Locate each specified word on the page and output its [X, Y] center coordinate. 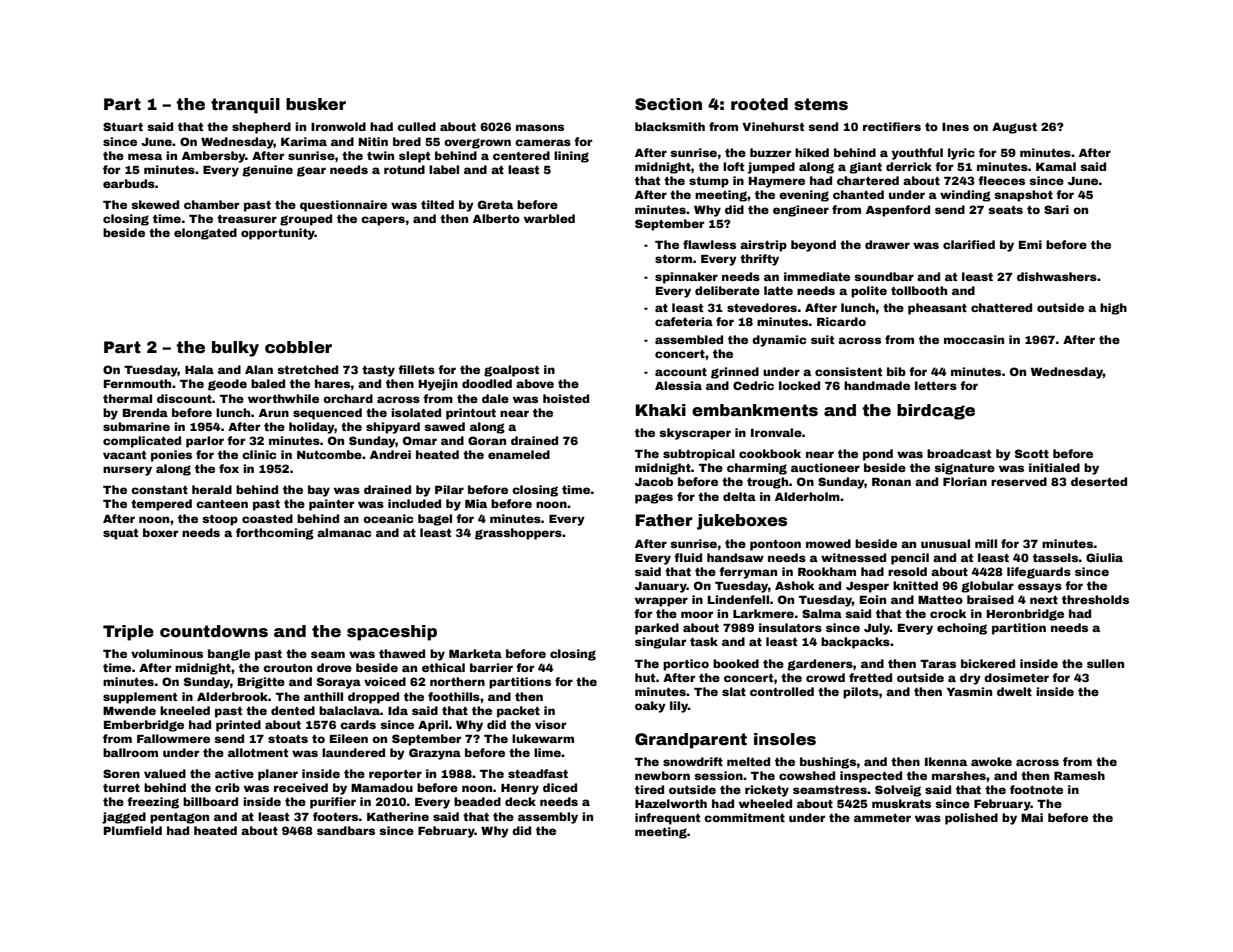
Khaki [661, 410]
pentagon [179, 818]
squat [120, 534]
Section [668, 104]
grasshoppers [518, 534]
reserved [1019, 481]
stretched [307, 369]
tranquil [245, 106]
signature [964, 469]
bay [319, 491]
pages [654, 498]
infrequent [667, 819]
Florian [965, 481]
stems [821, 104]
